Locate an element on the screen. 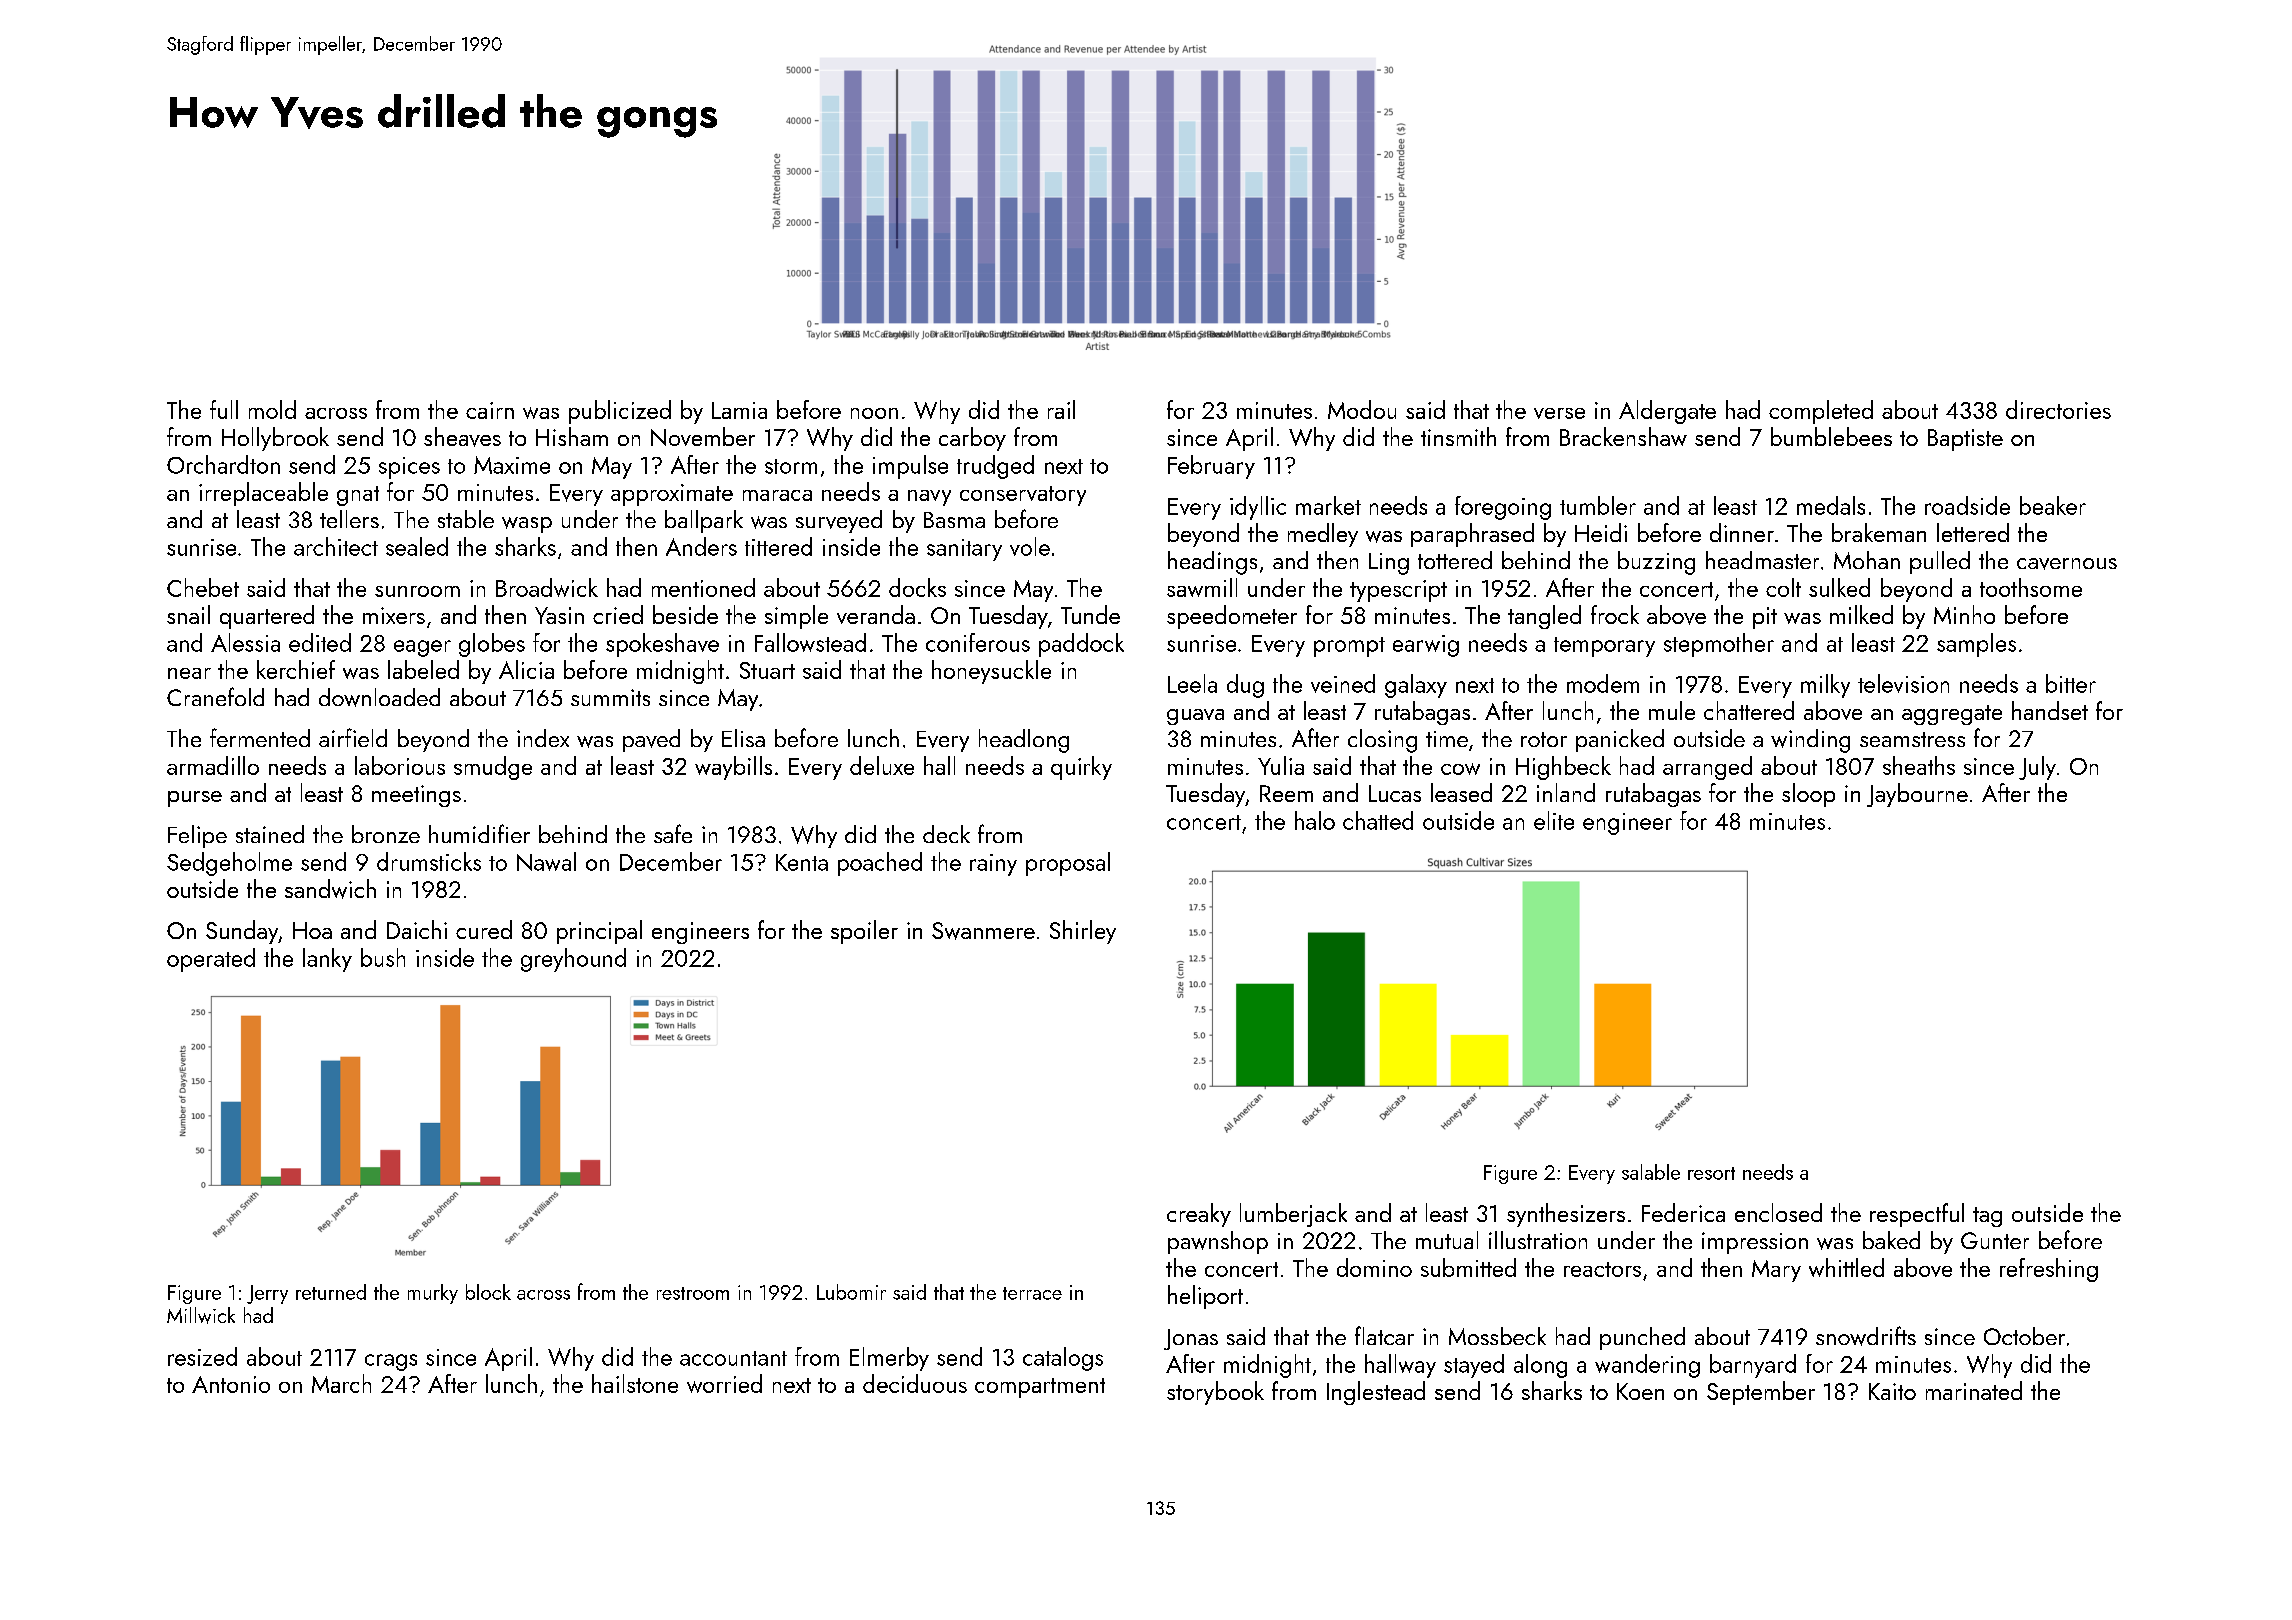 This screenshot has height=1620, width=2292. idyllic is located at coordinates (1258, 508).
